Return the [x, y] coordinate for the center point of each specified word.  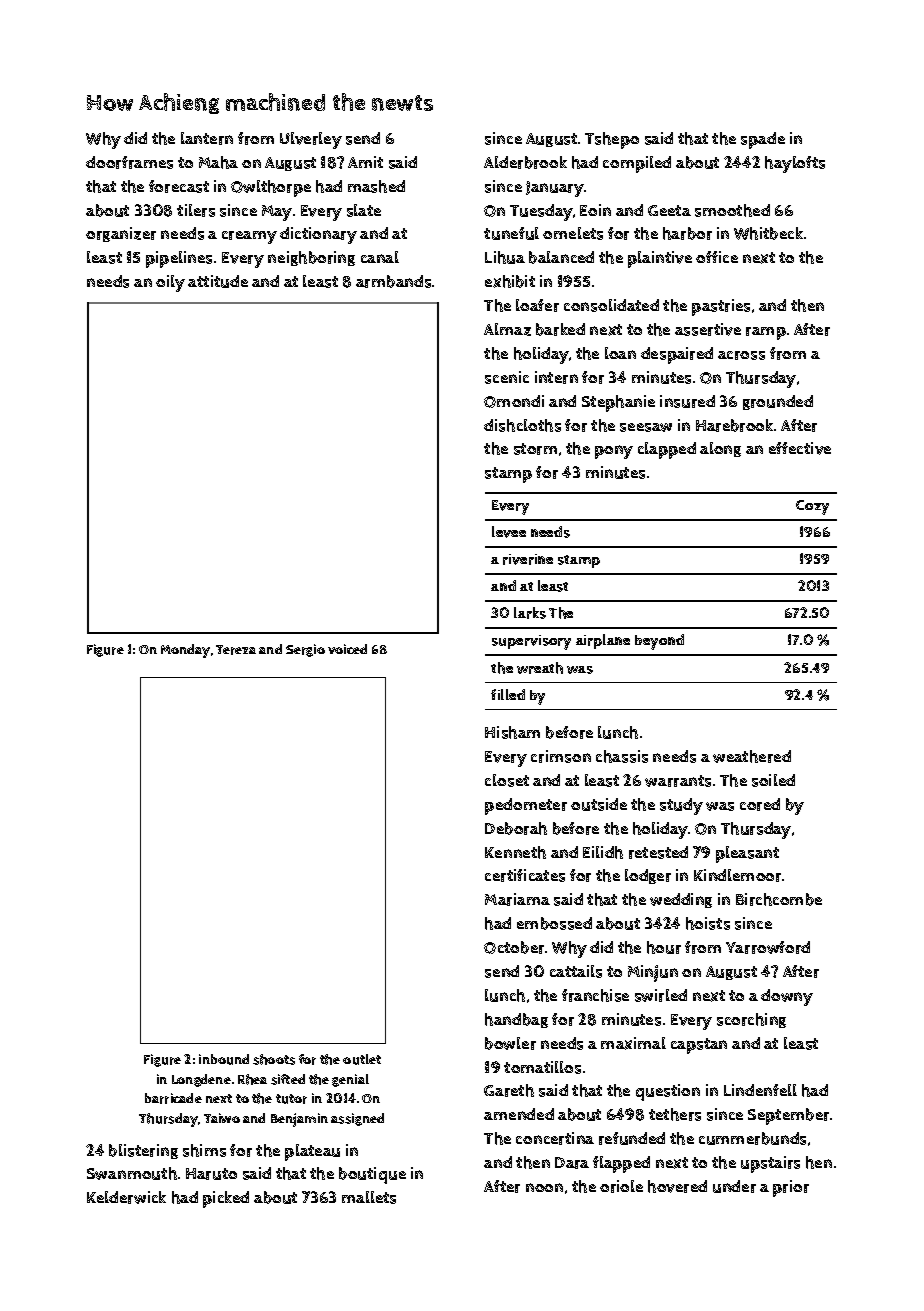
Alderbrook [525, 162]
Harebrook [734, 425]
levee [509, 532]
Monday [185, 651]
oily [170, 283]
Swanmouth [132, 1173]
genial [350, 1080]
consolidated [611, 305]
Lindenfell [760, 1090]
